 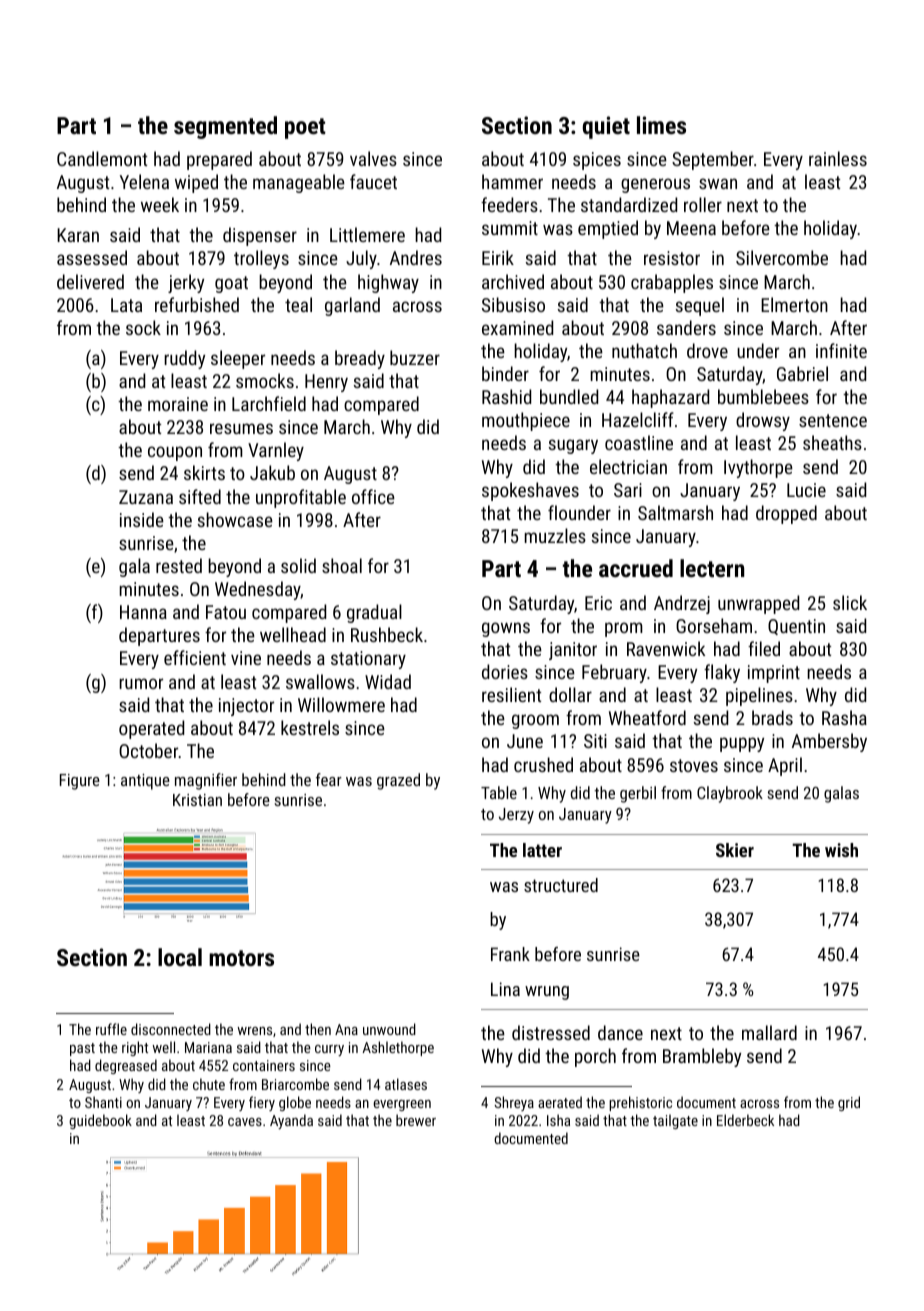 I want to click on local, so click(x=180, y=957).
